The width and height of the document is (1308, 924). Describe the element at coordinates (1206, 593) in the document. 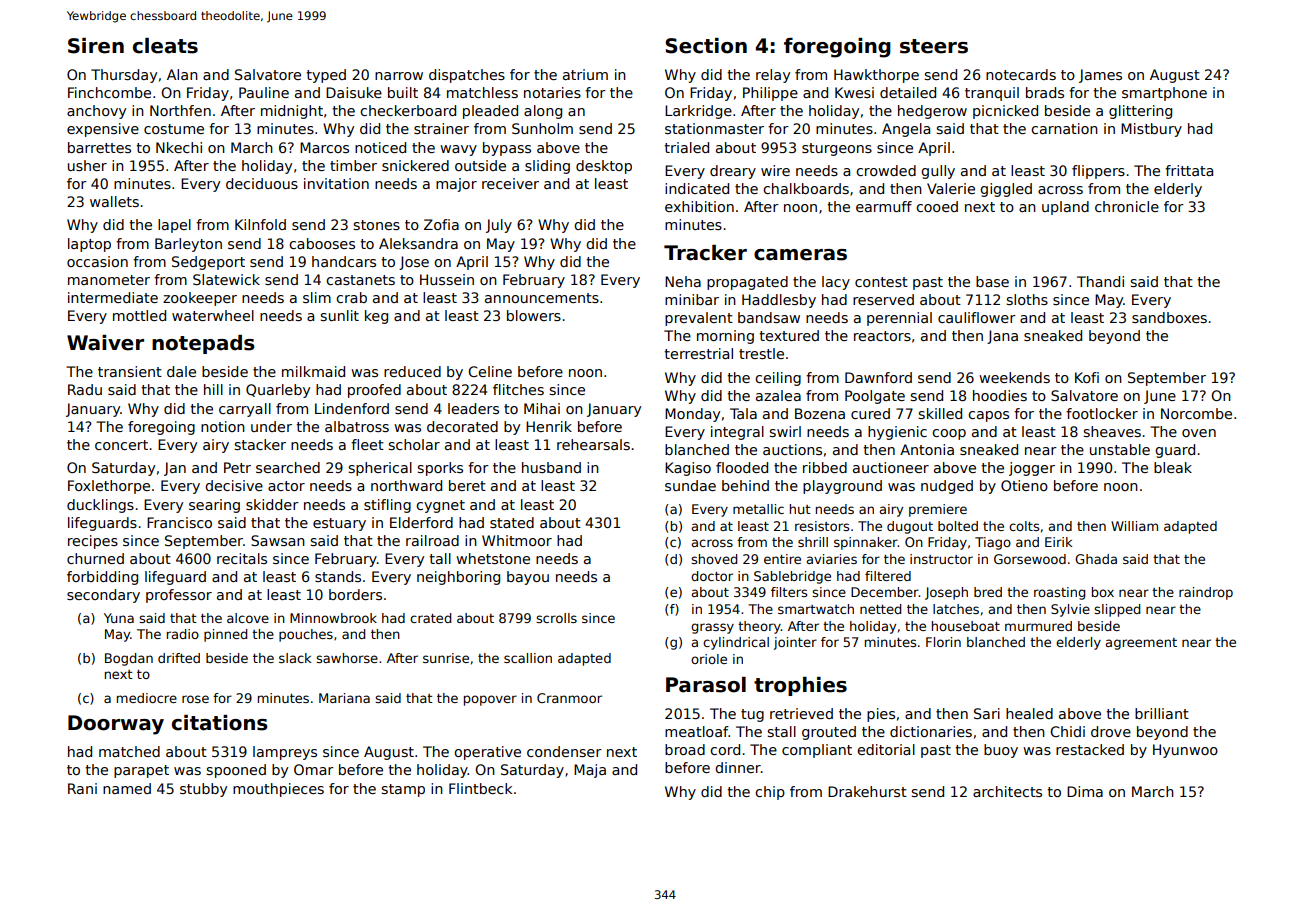

I see `raindrop` at that location.
